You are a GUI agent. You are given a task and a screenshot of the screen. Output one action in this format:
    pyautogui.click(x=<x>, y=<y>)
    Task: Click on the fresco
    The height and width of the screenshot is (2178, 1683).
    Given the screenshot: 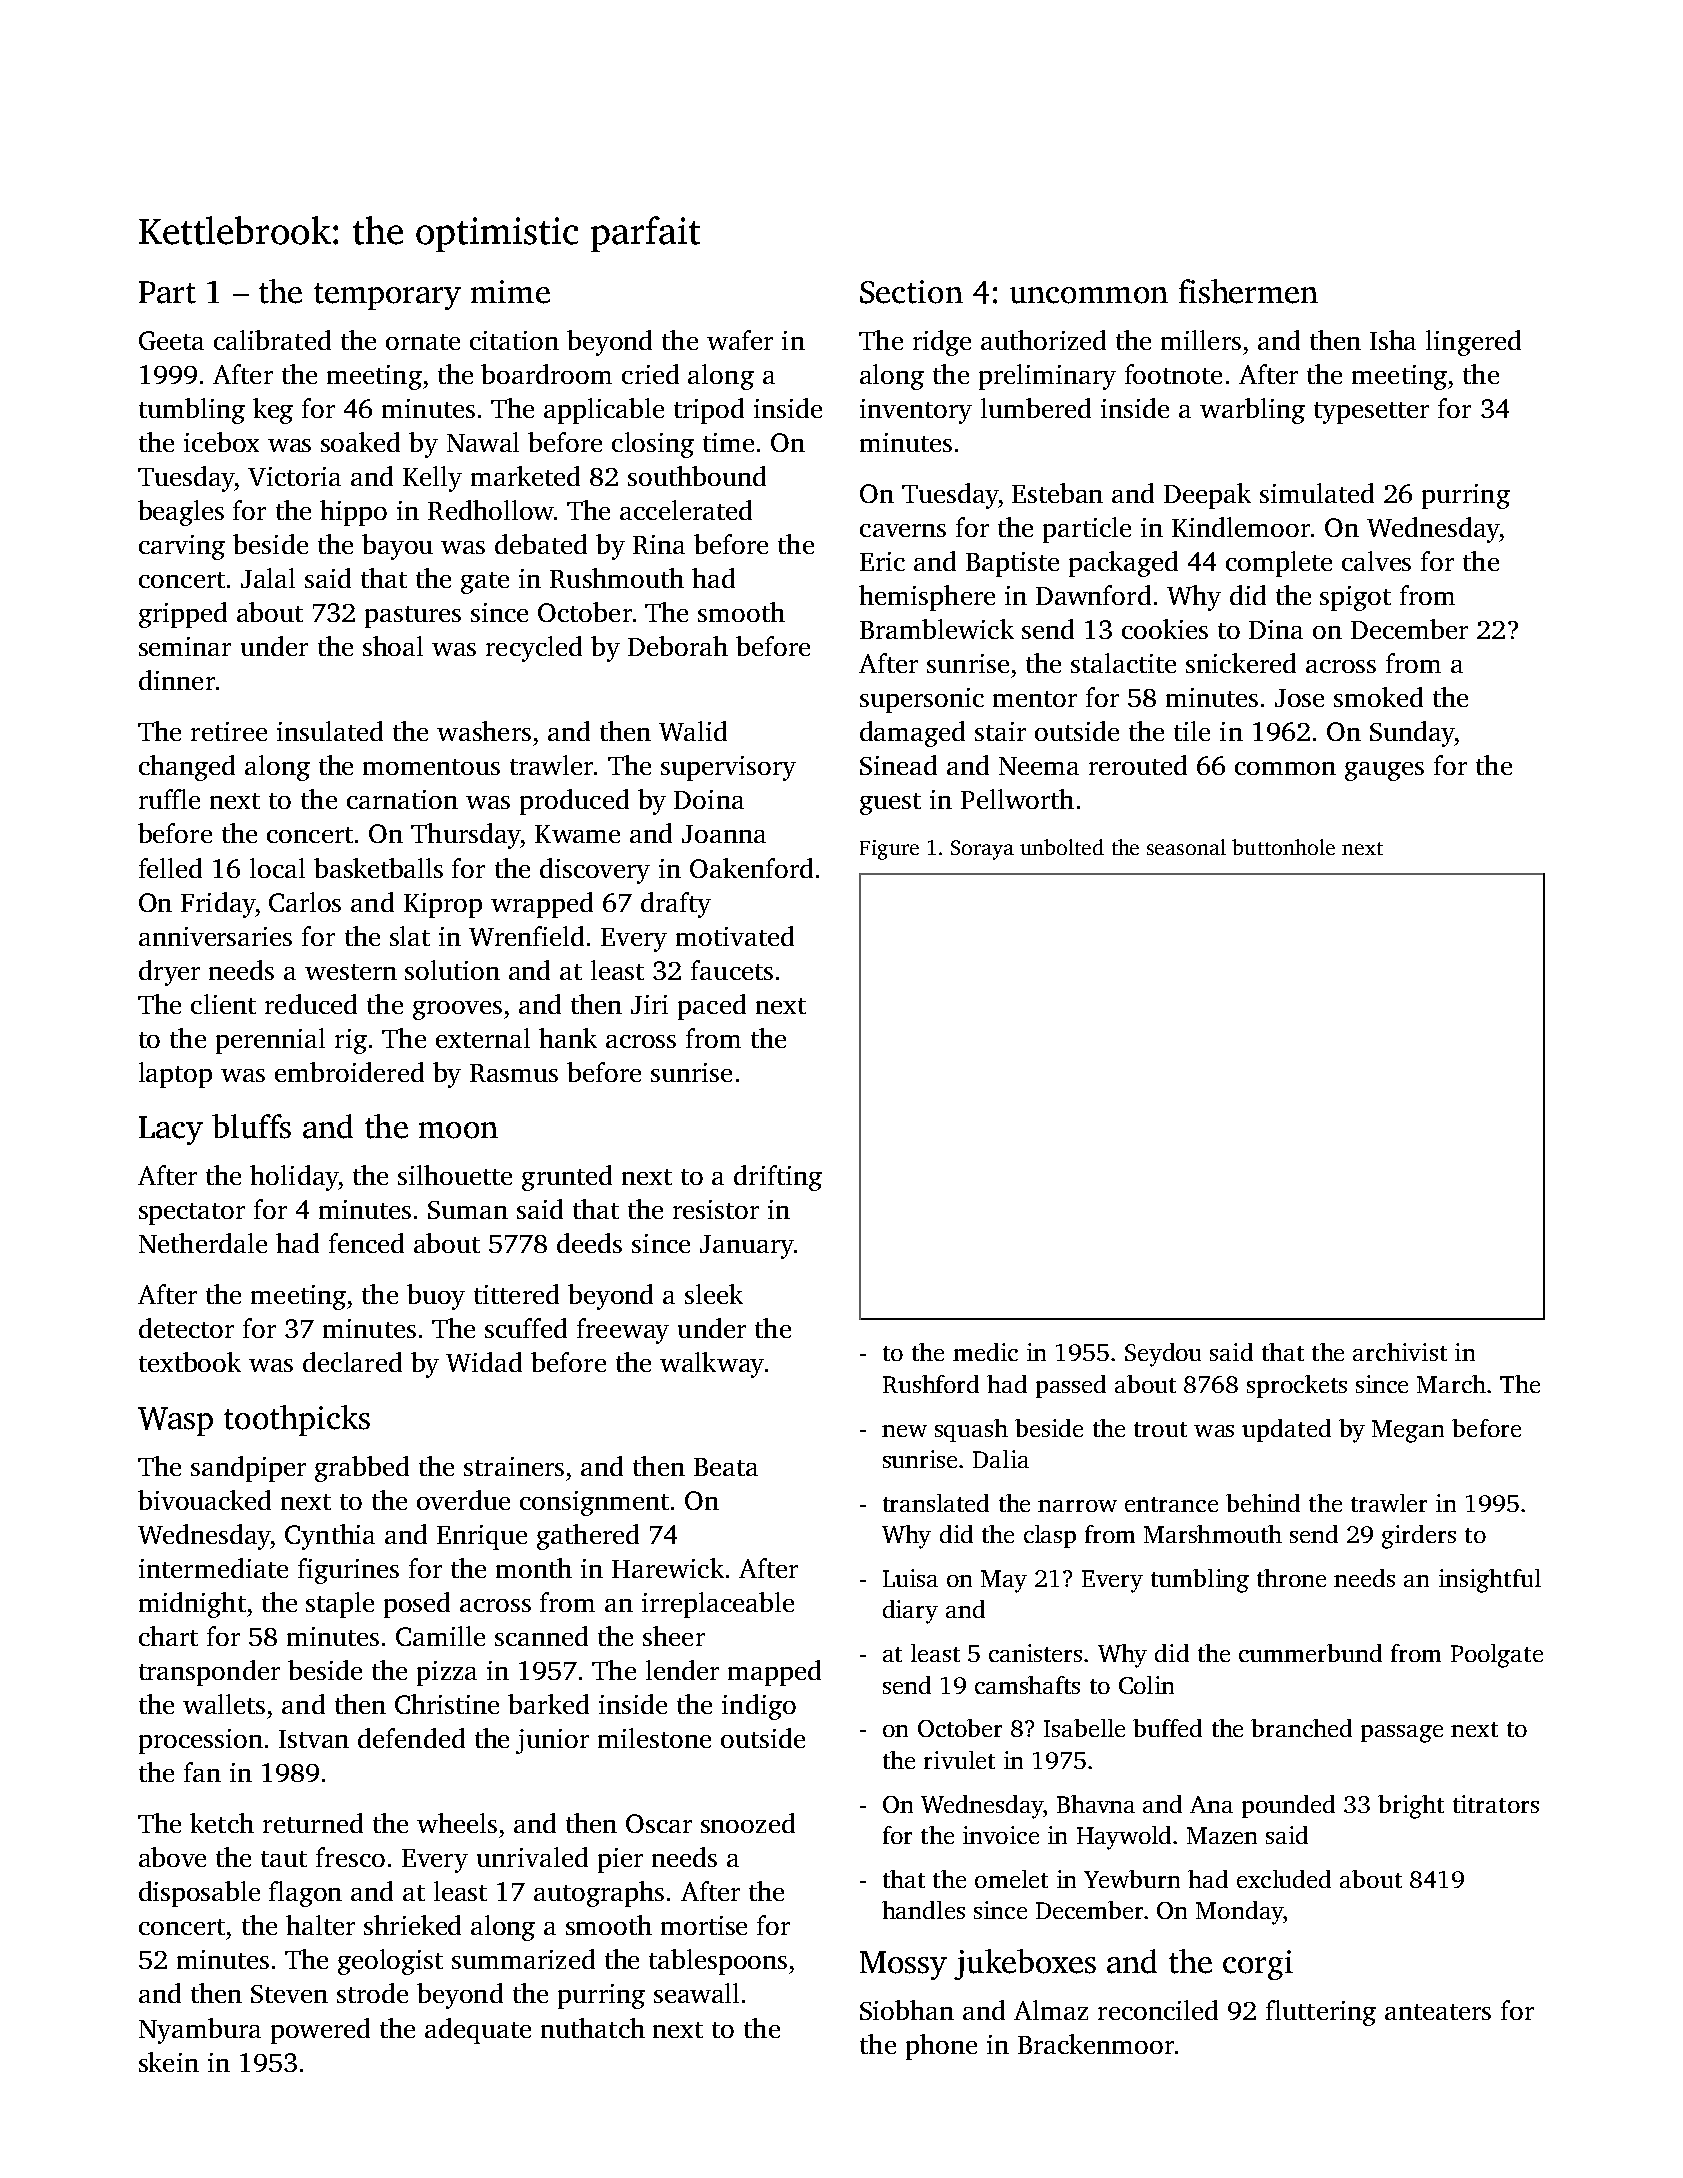 What is the action you would take?
    pyautogui.click(x=350, y=1857)
